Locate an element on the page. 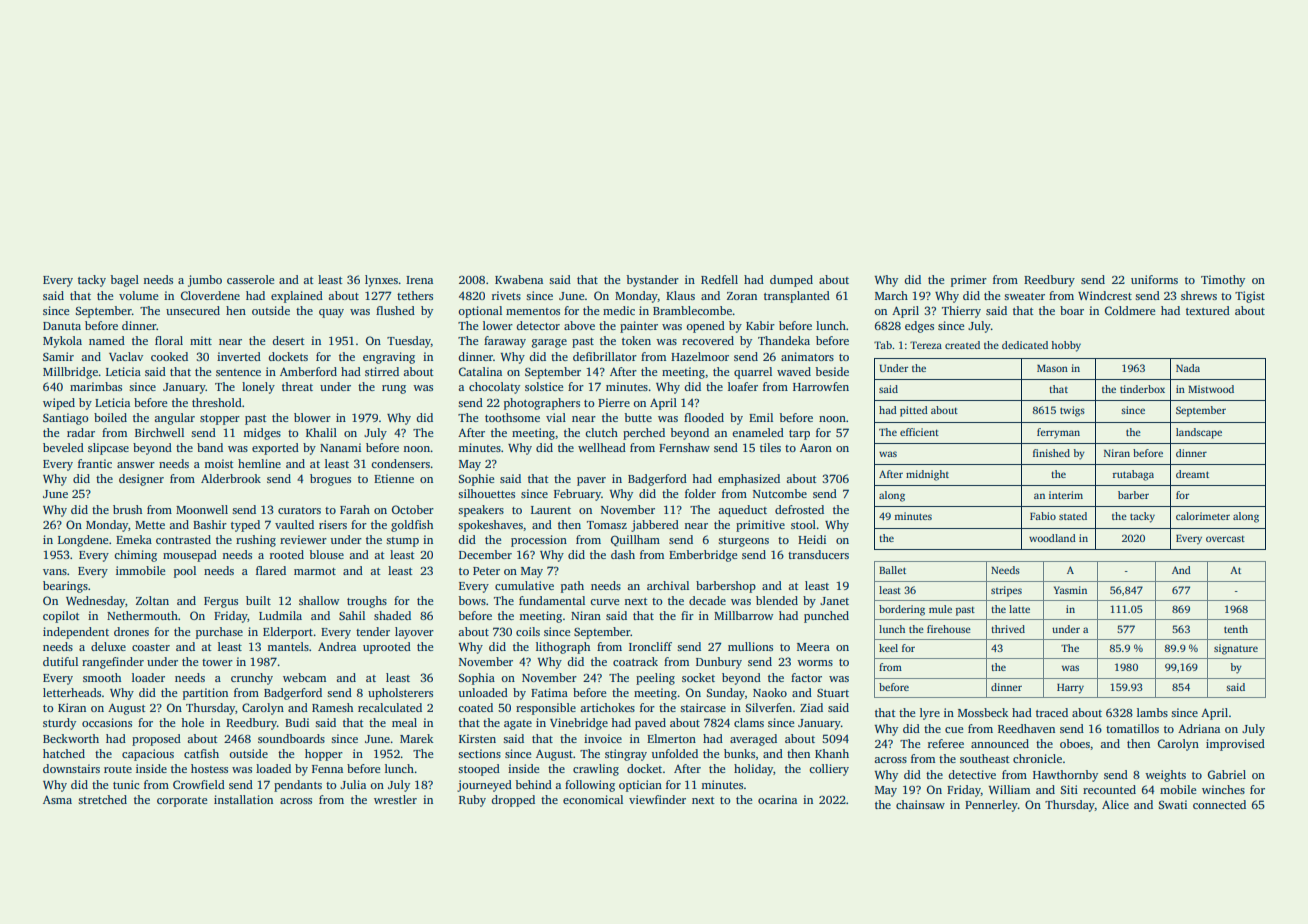  mantels is located at coordinates (288, 646).
